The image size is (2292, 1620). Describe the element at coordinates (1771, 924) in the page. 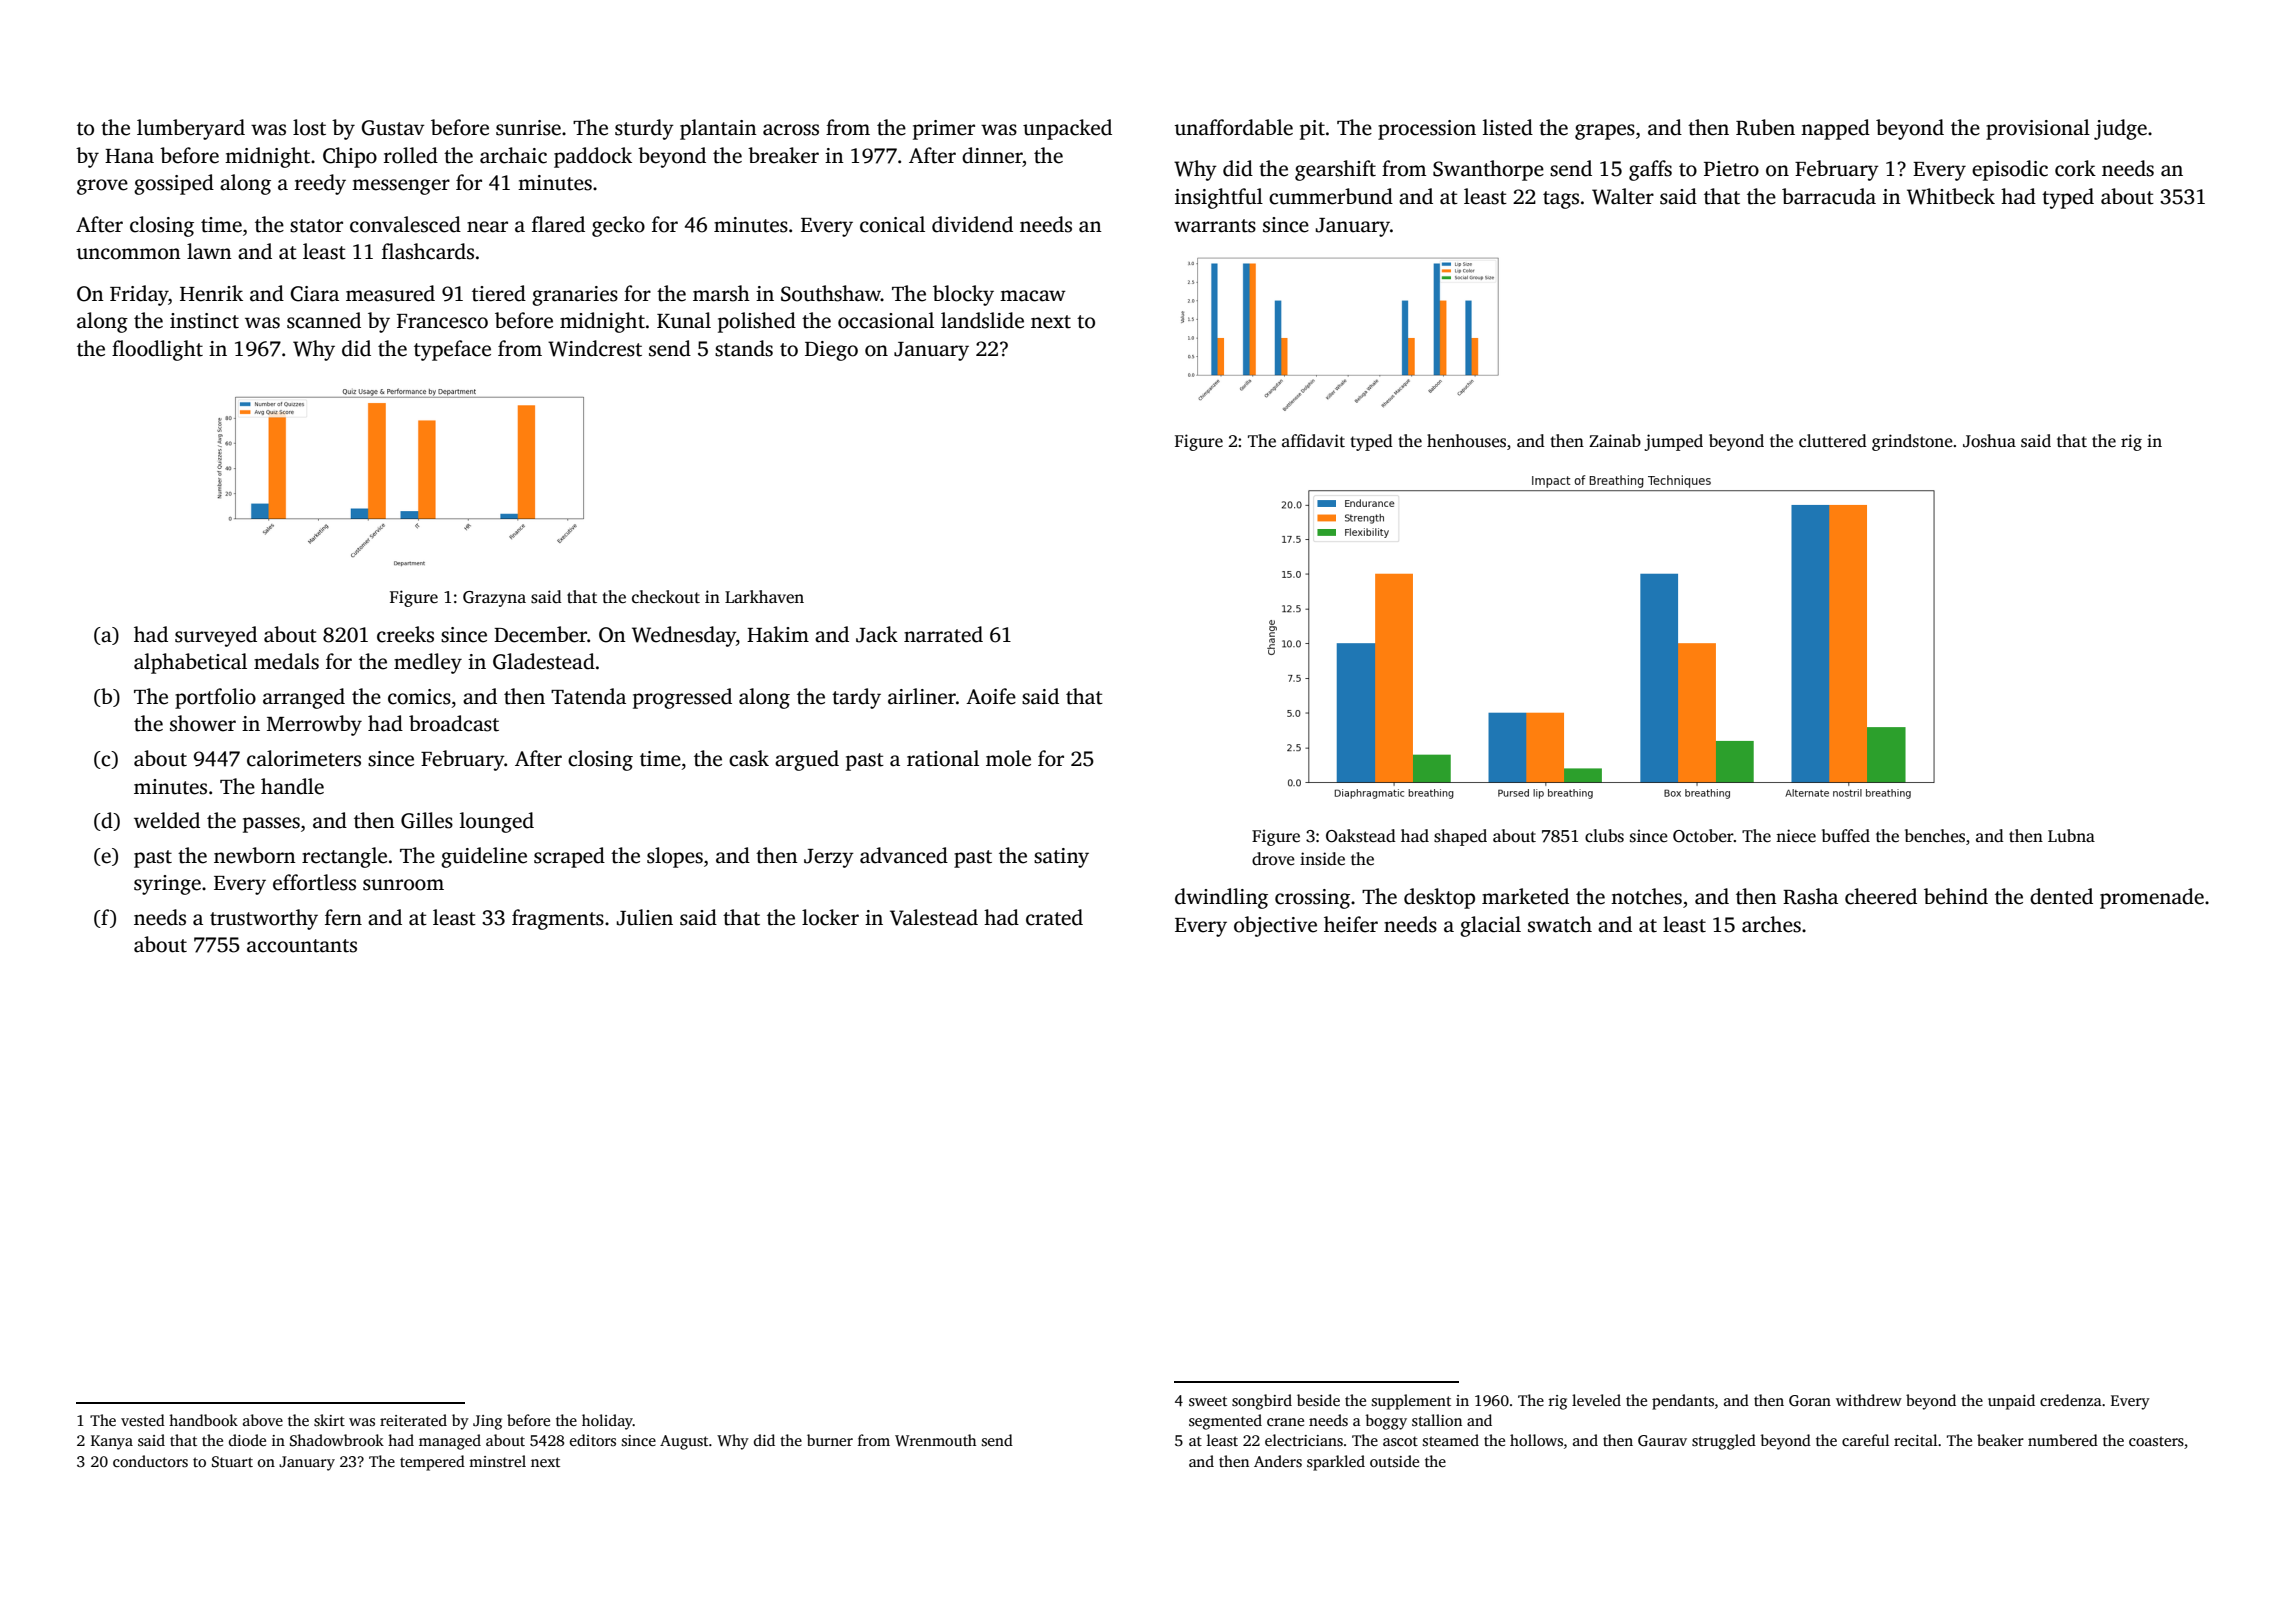

I see `arches` at that location.
